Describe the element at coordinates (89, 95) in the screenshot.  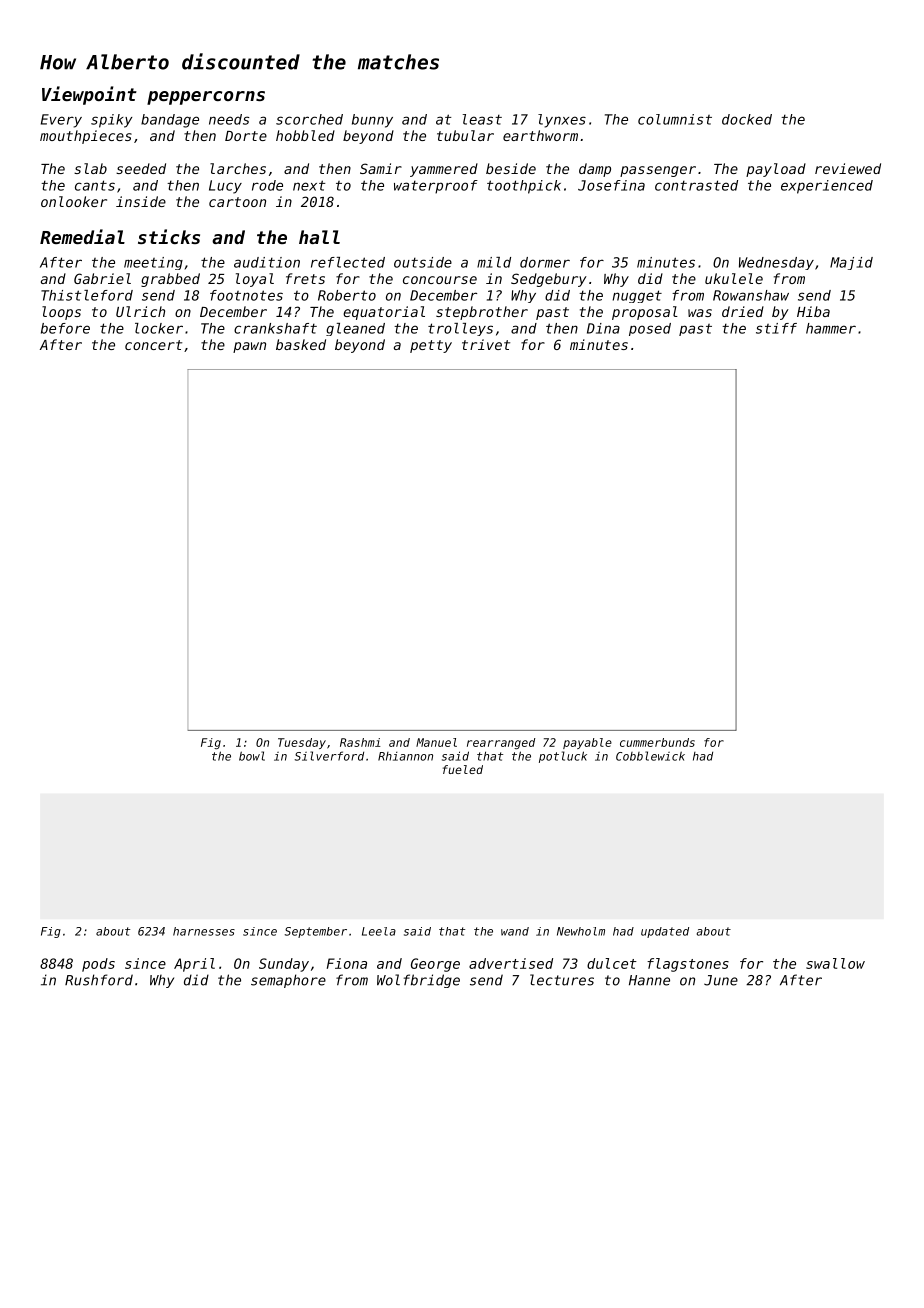
I see `Viewpoint` at that location.
